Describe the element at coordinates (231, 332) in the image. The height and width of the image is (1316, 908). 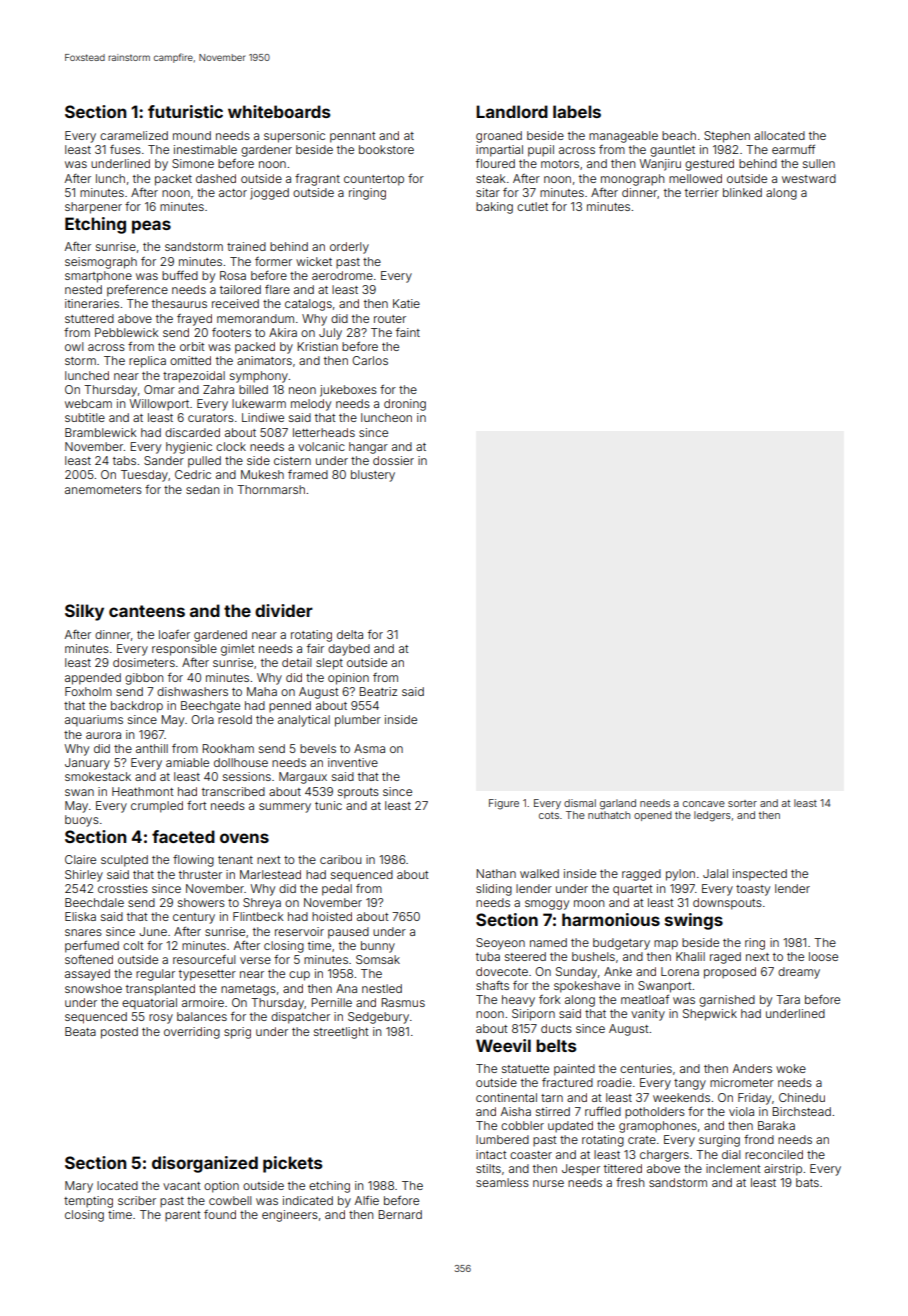
I see `footers` at that location.
